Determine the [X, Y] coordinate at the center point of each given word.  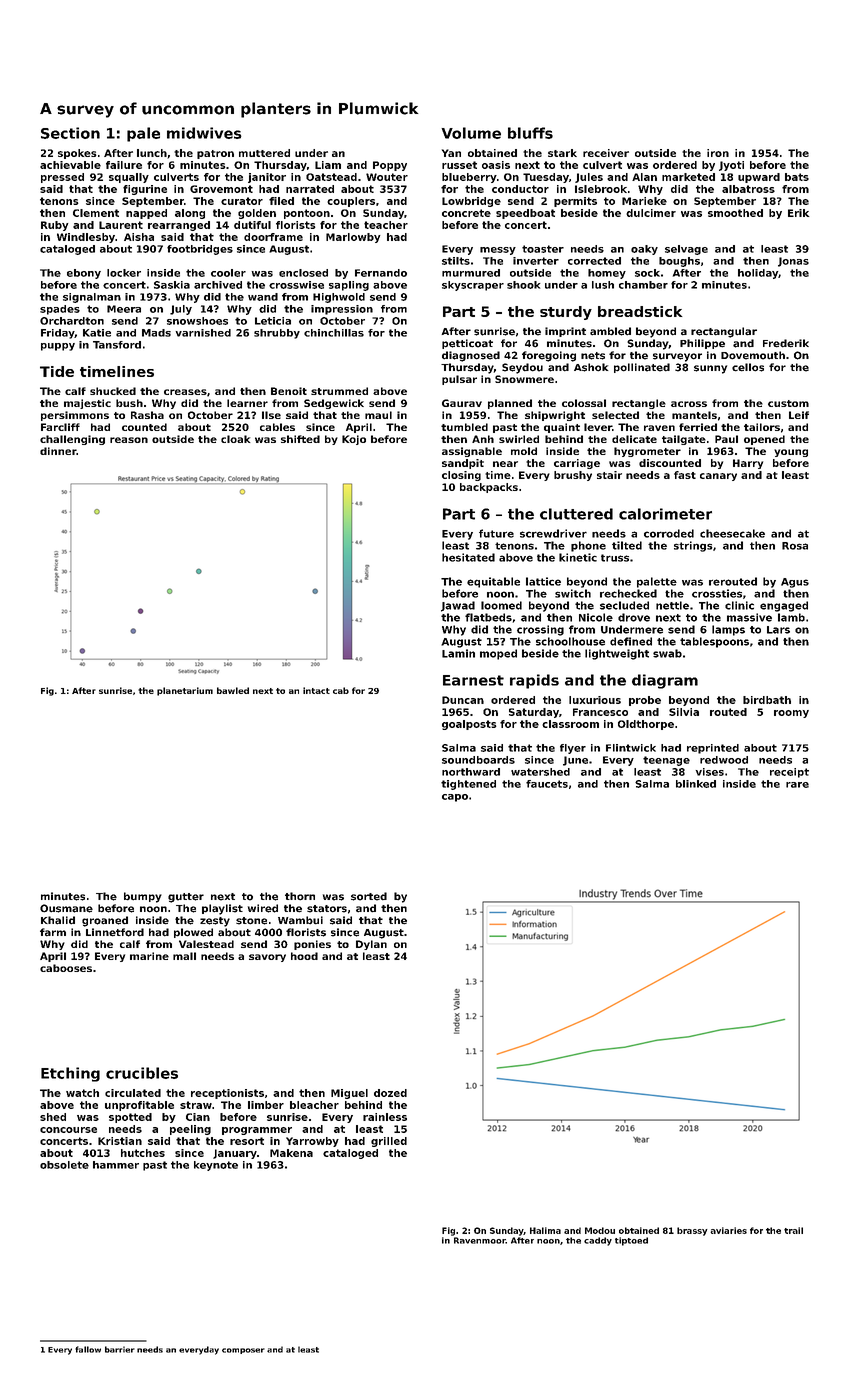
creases [185, 392]
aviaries [728, 1230]
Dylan [371, 945]
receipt [789, 773]
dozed [390, 1093]
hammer [116, 1165]
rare [797, 785]
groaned [105, 921]
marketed [688, 177]
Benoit [289, 391]
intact [316, 690]
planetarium [185, 691]
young [791, 453]
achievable [70, 165]
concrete [466, 213]
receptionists [227, 1094]
